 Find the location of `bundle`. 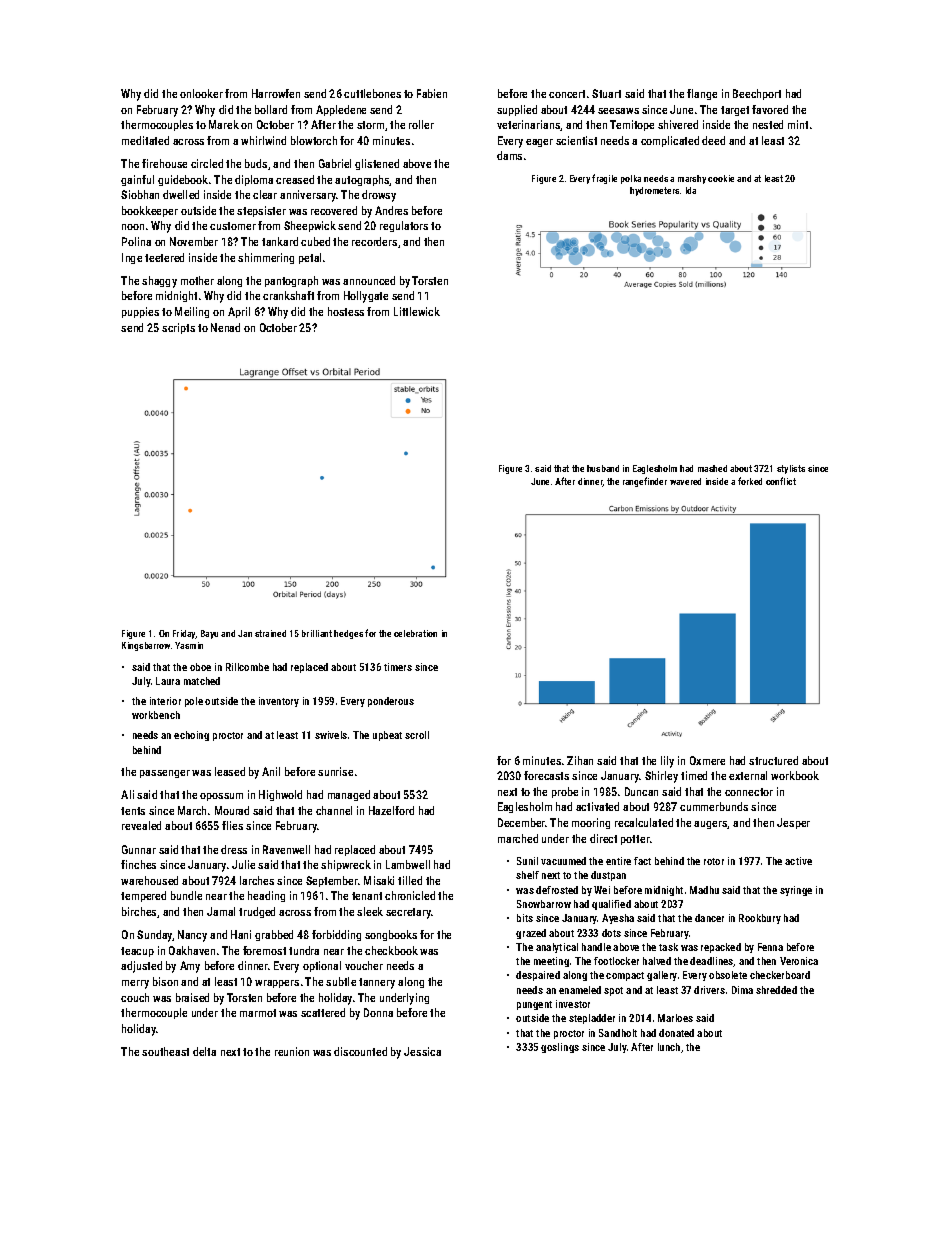

bundle is located at coordinates (186, 895).
